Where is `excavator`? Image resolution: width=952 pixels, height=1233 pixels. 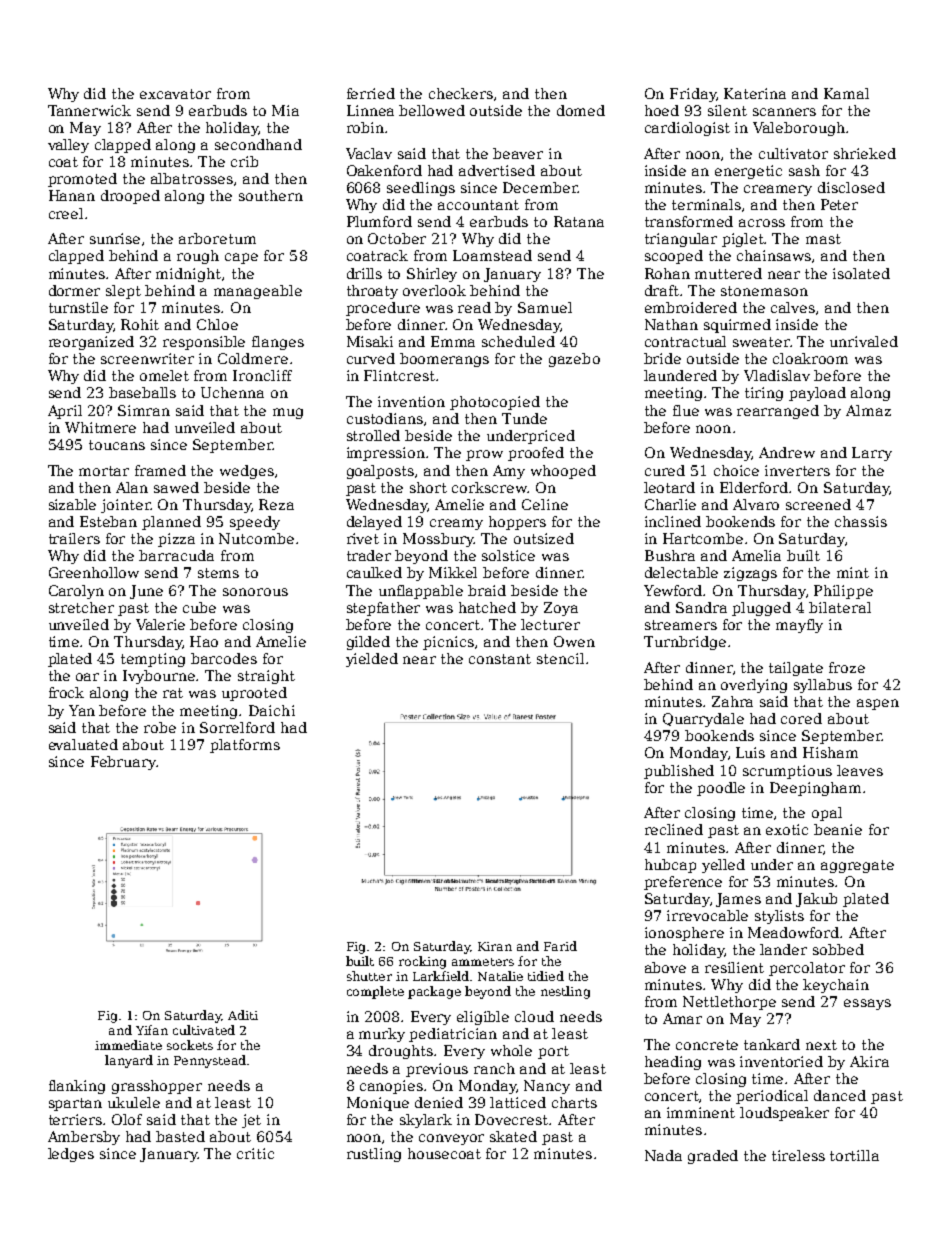 excavator is located at coordinates (175, 94).
